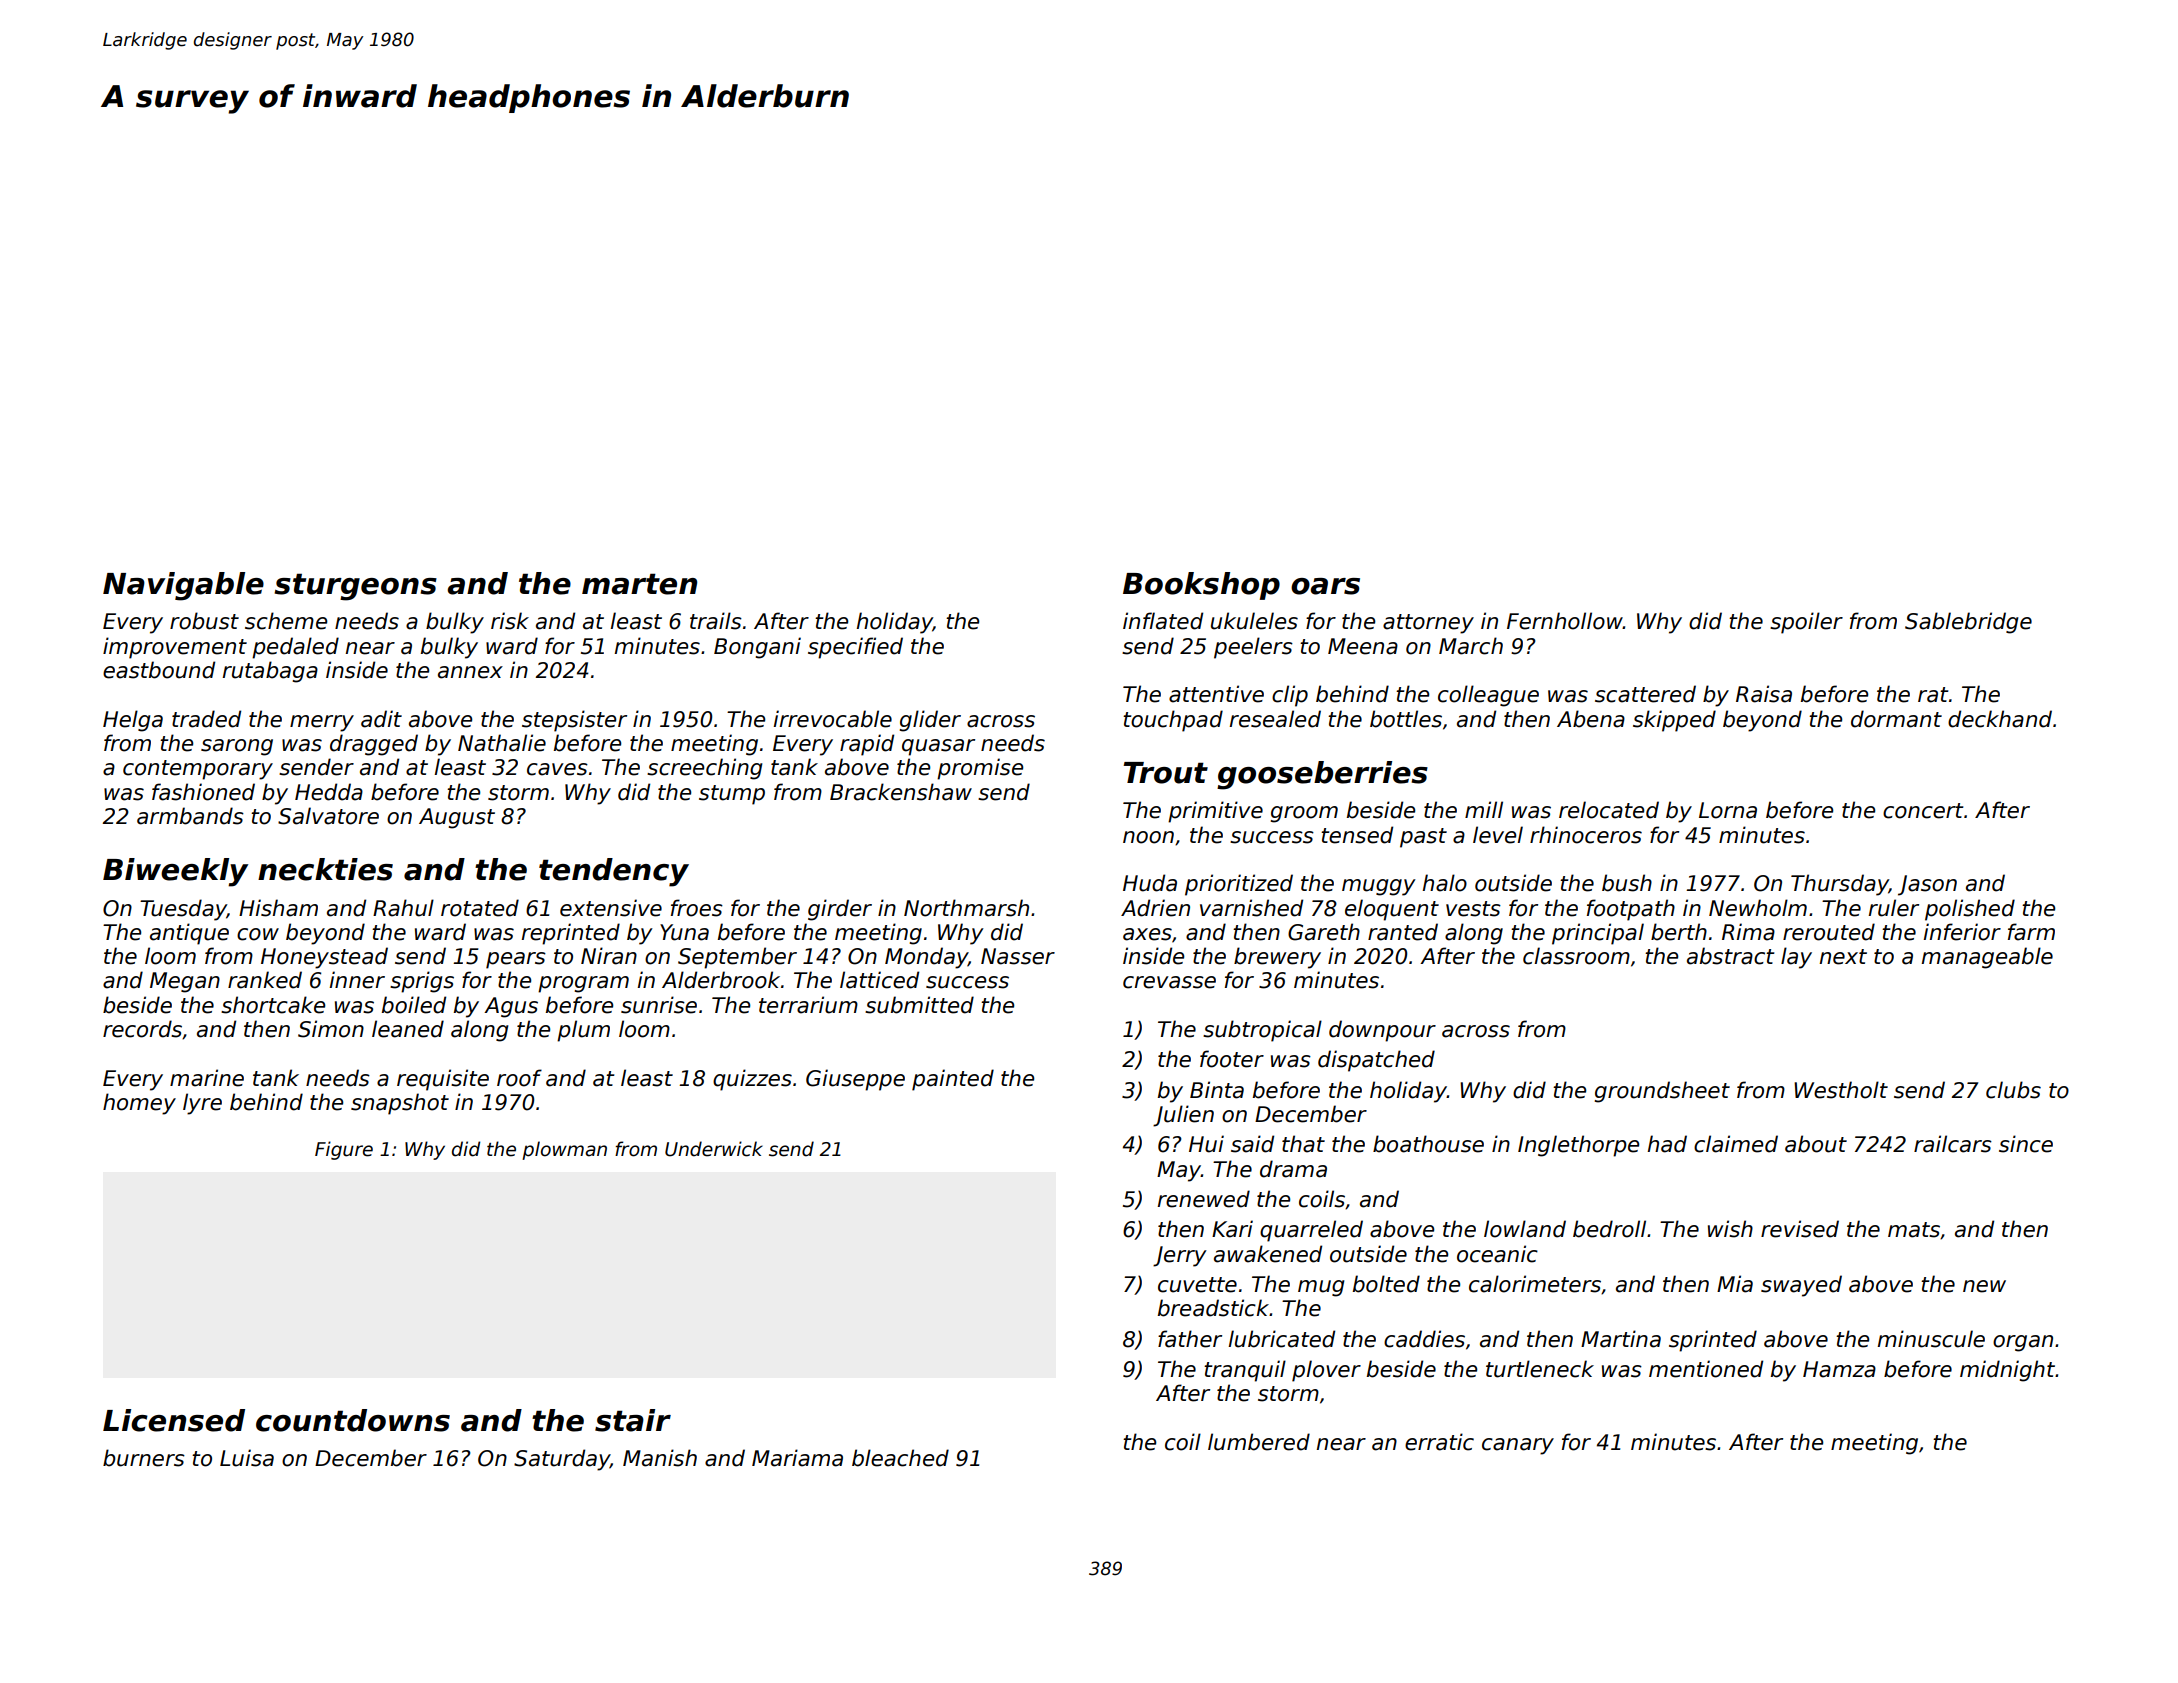  What do you see at coordinates (1931, 1339) in the screenshot?
I see `minuscule` at bounding box center [1931, 1339].
